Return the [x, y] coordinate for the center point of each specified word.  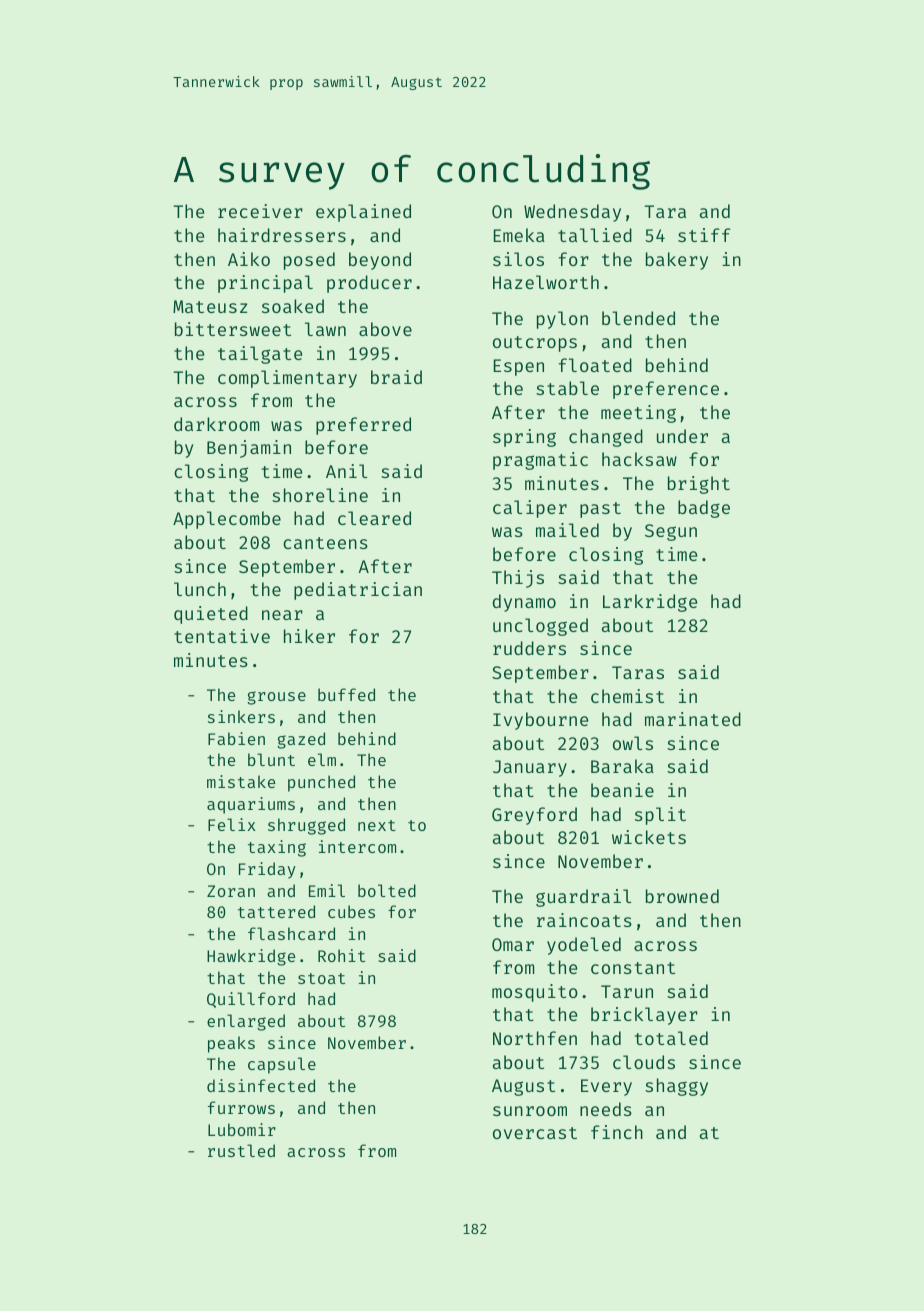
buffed [346, 694]
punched [321, 783]
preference [666, 390]
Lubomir [242, 1129]
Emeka [519, 235]
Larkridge [650, 603]
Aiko [249, 259]
